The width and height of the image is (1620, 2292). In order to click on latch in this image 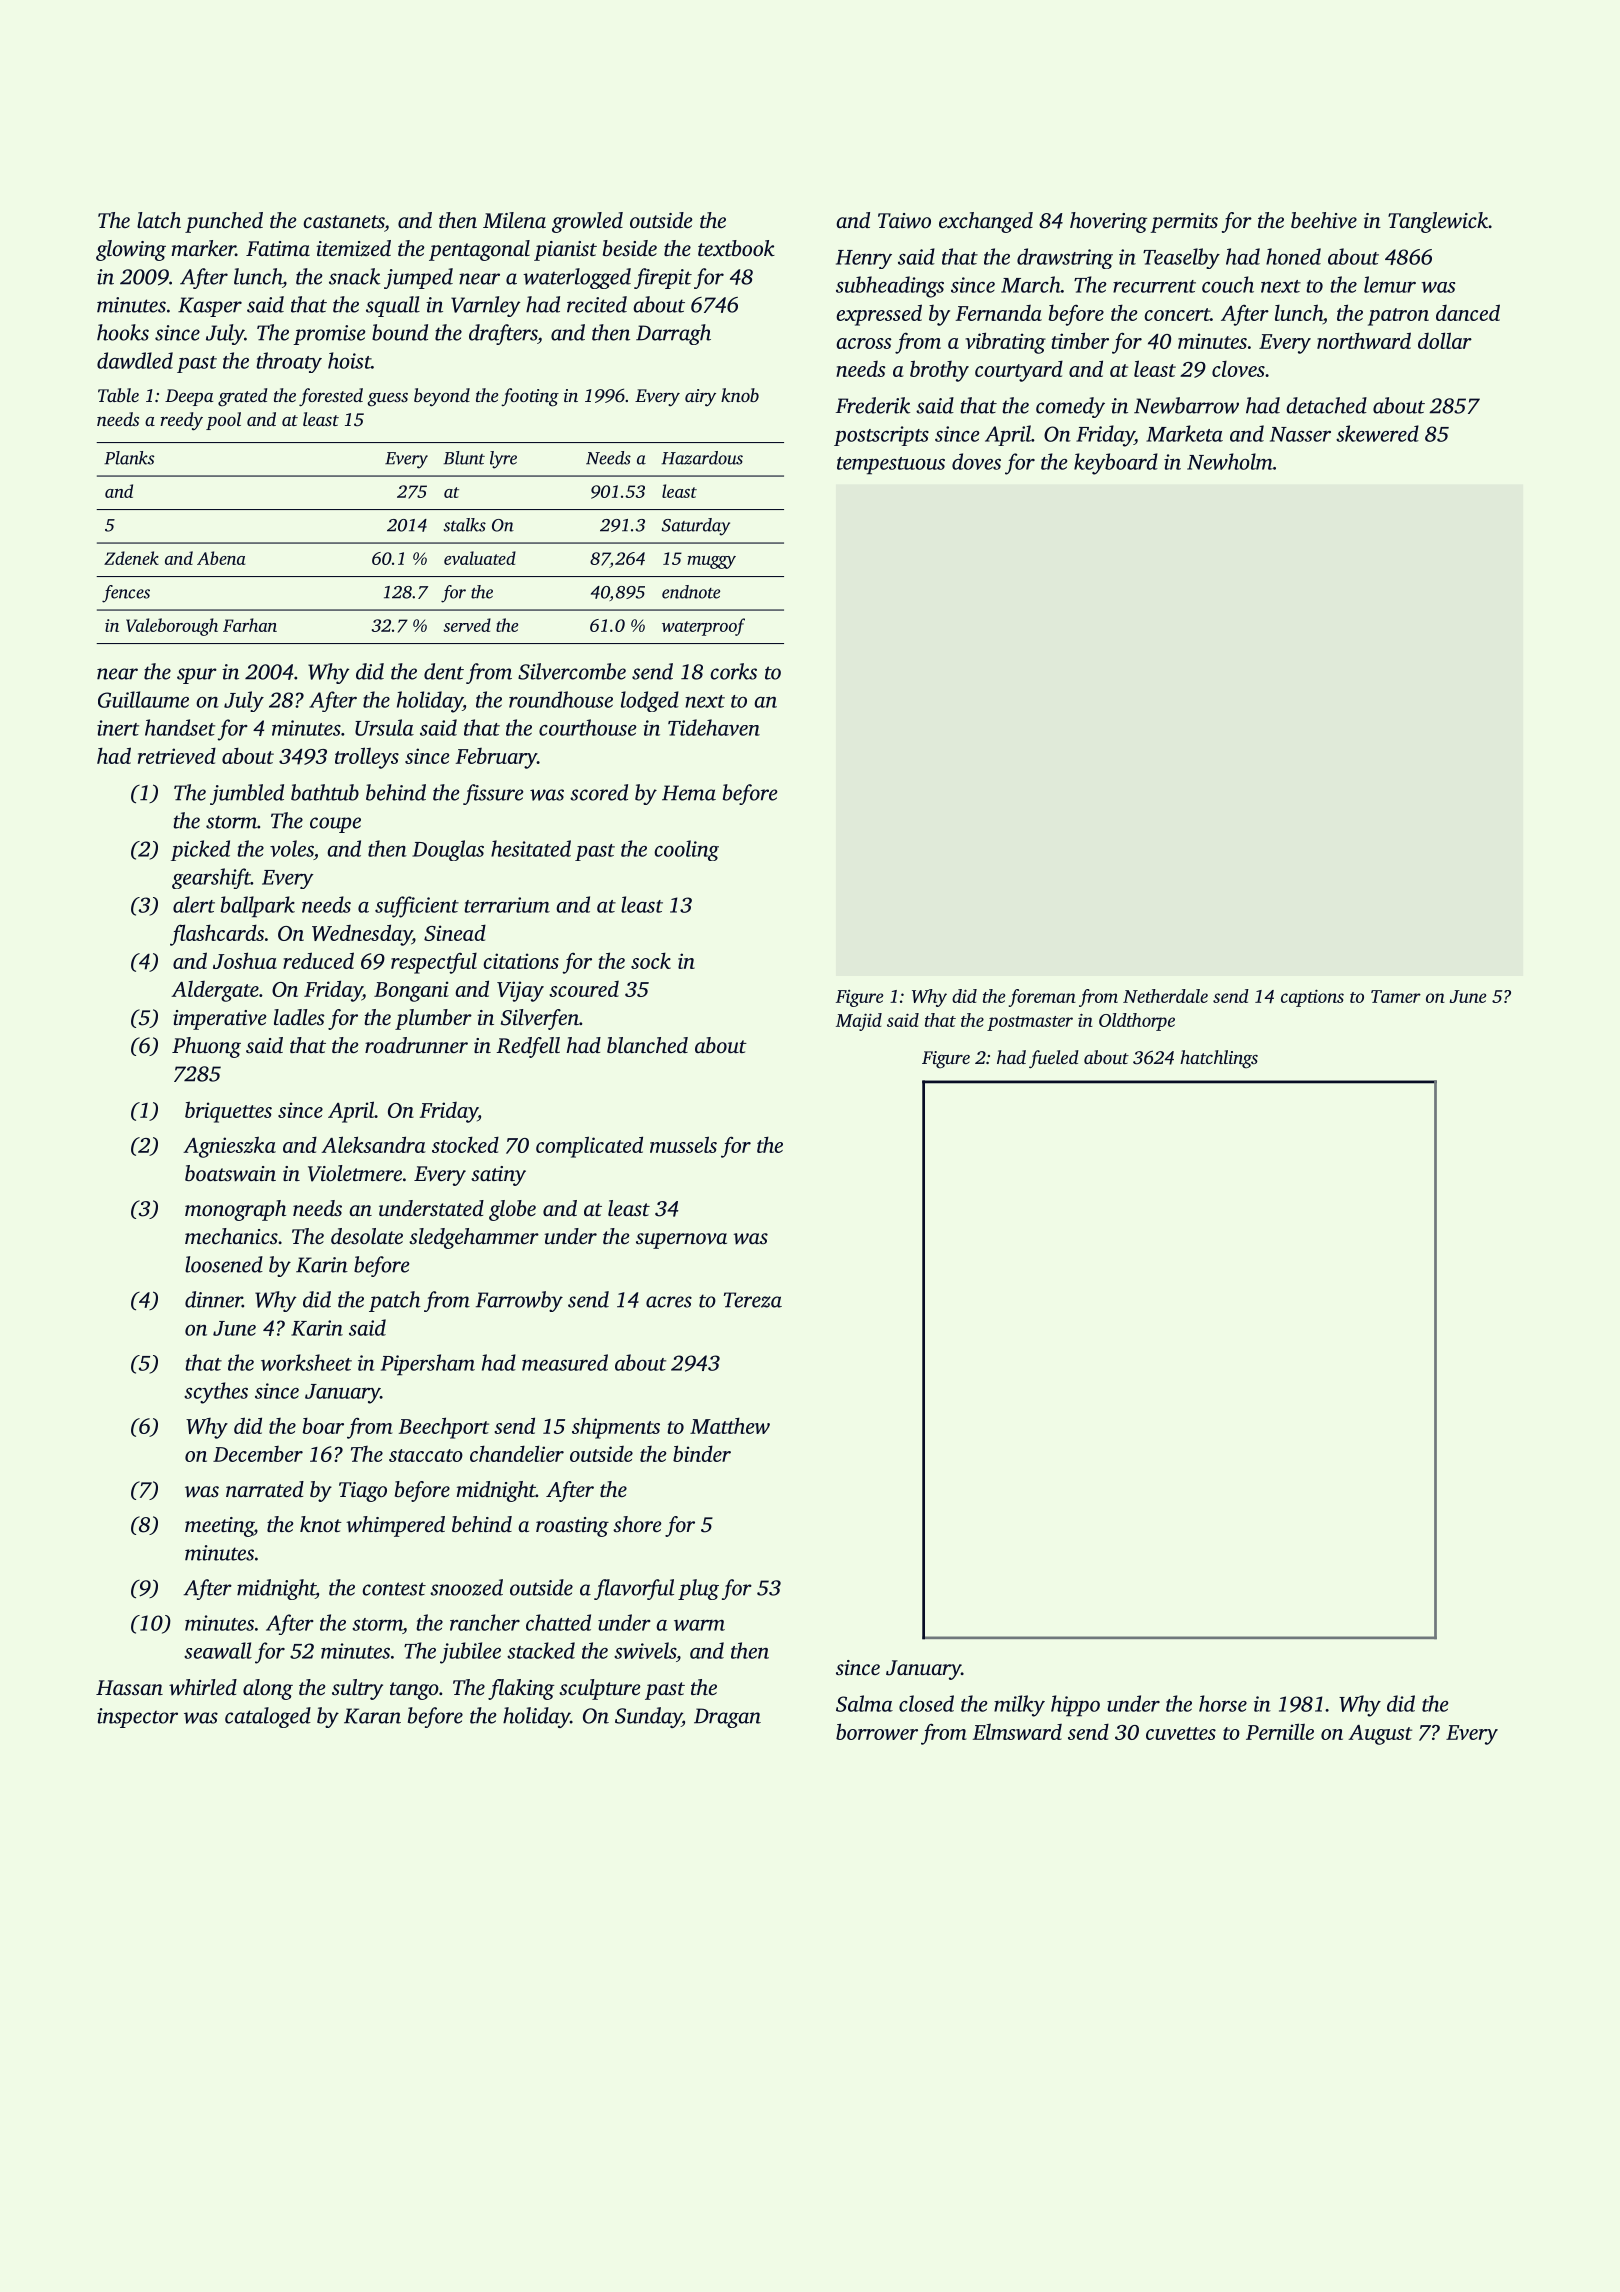, I will do `click(159, 220)`.
